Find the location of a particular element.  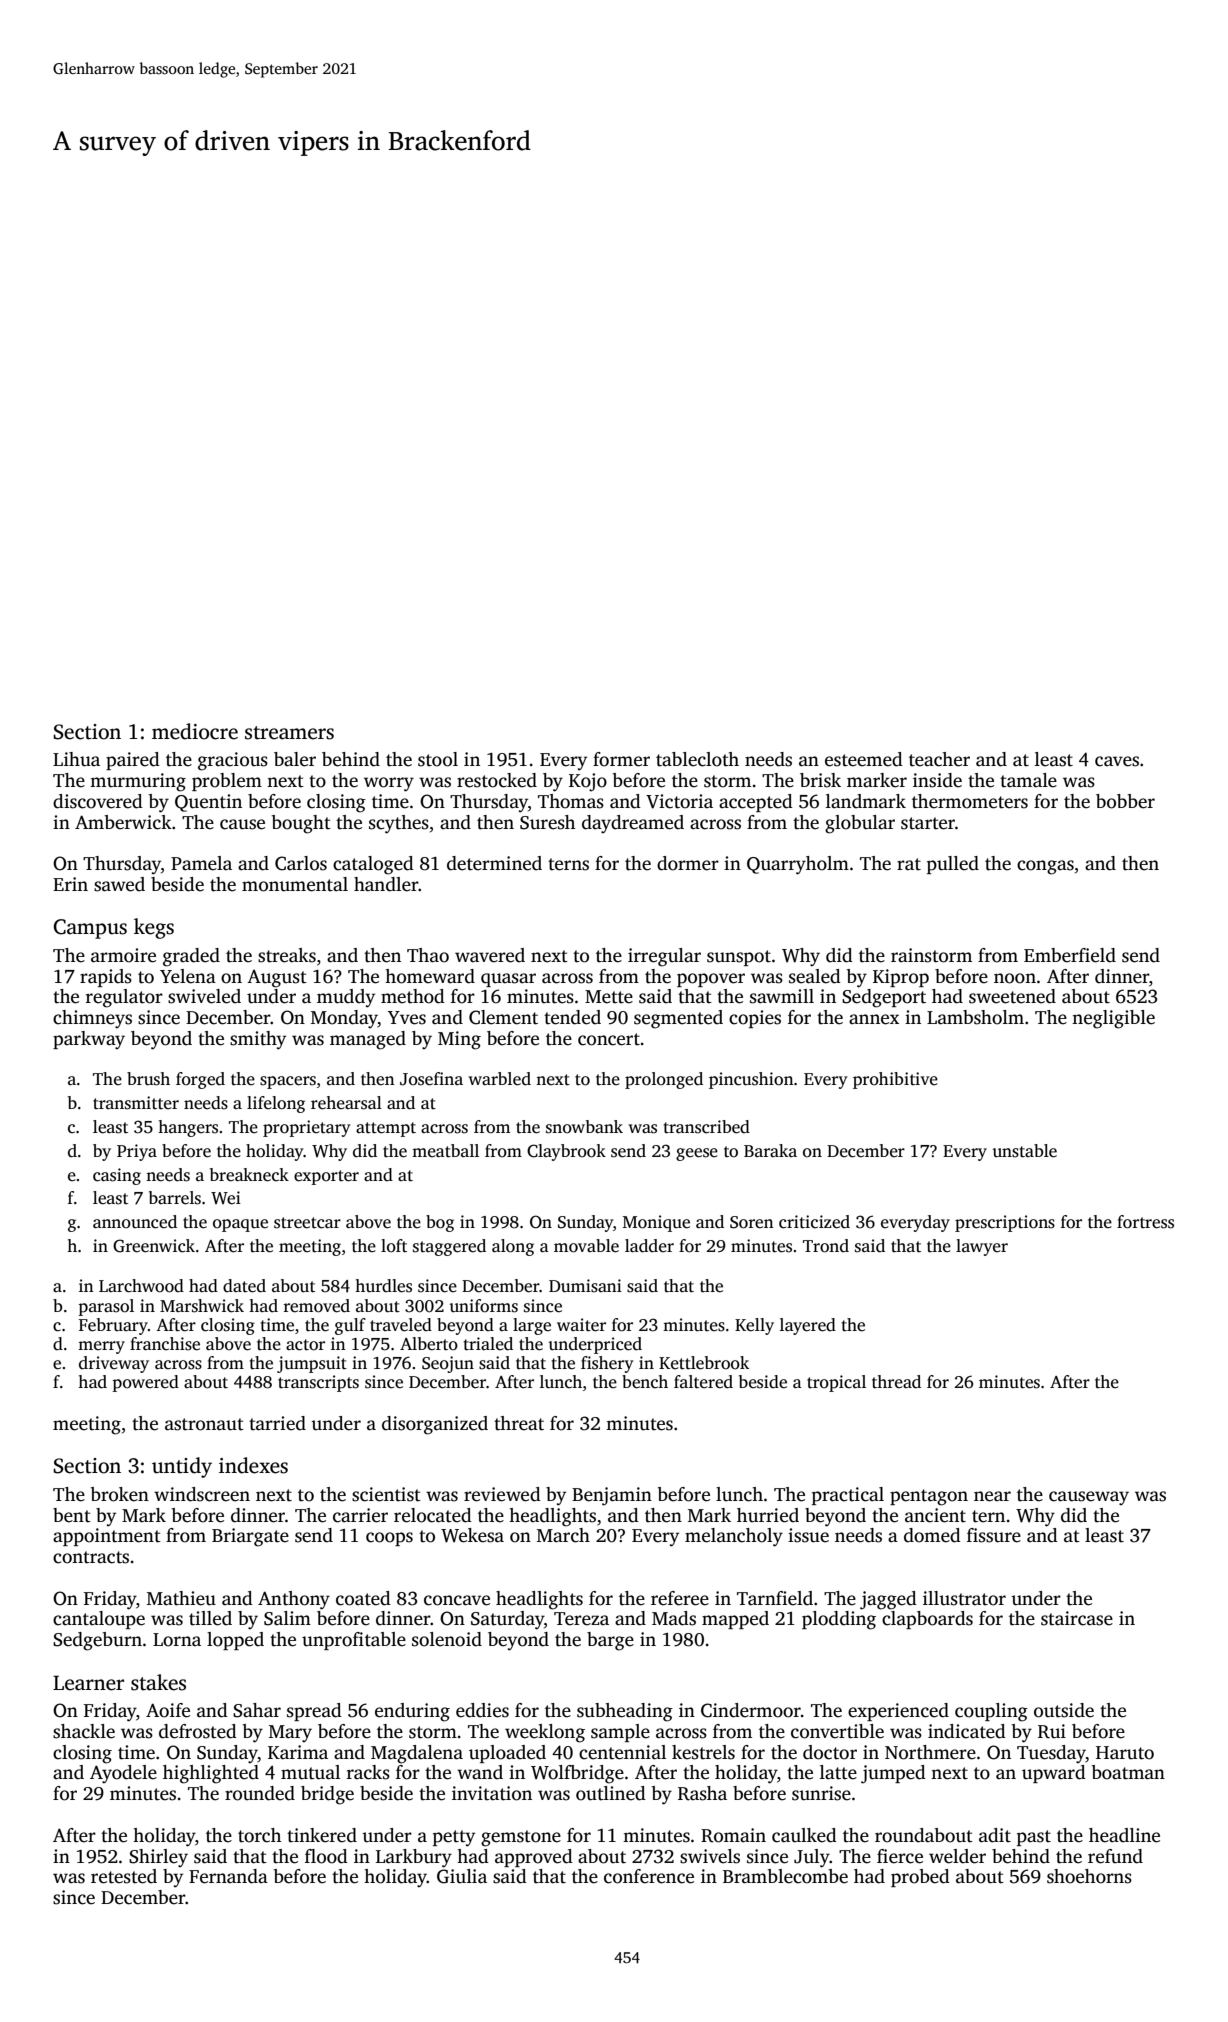

transmitter is located at coordinates (136, 1103).
